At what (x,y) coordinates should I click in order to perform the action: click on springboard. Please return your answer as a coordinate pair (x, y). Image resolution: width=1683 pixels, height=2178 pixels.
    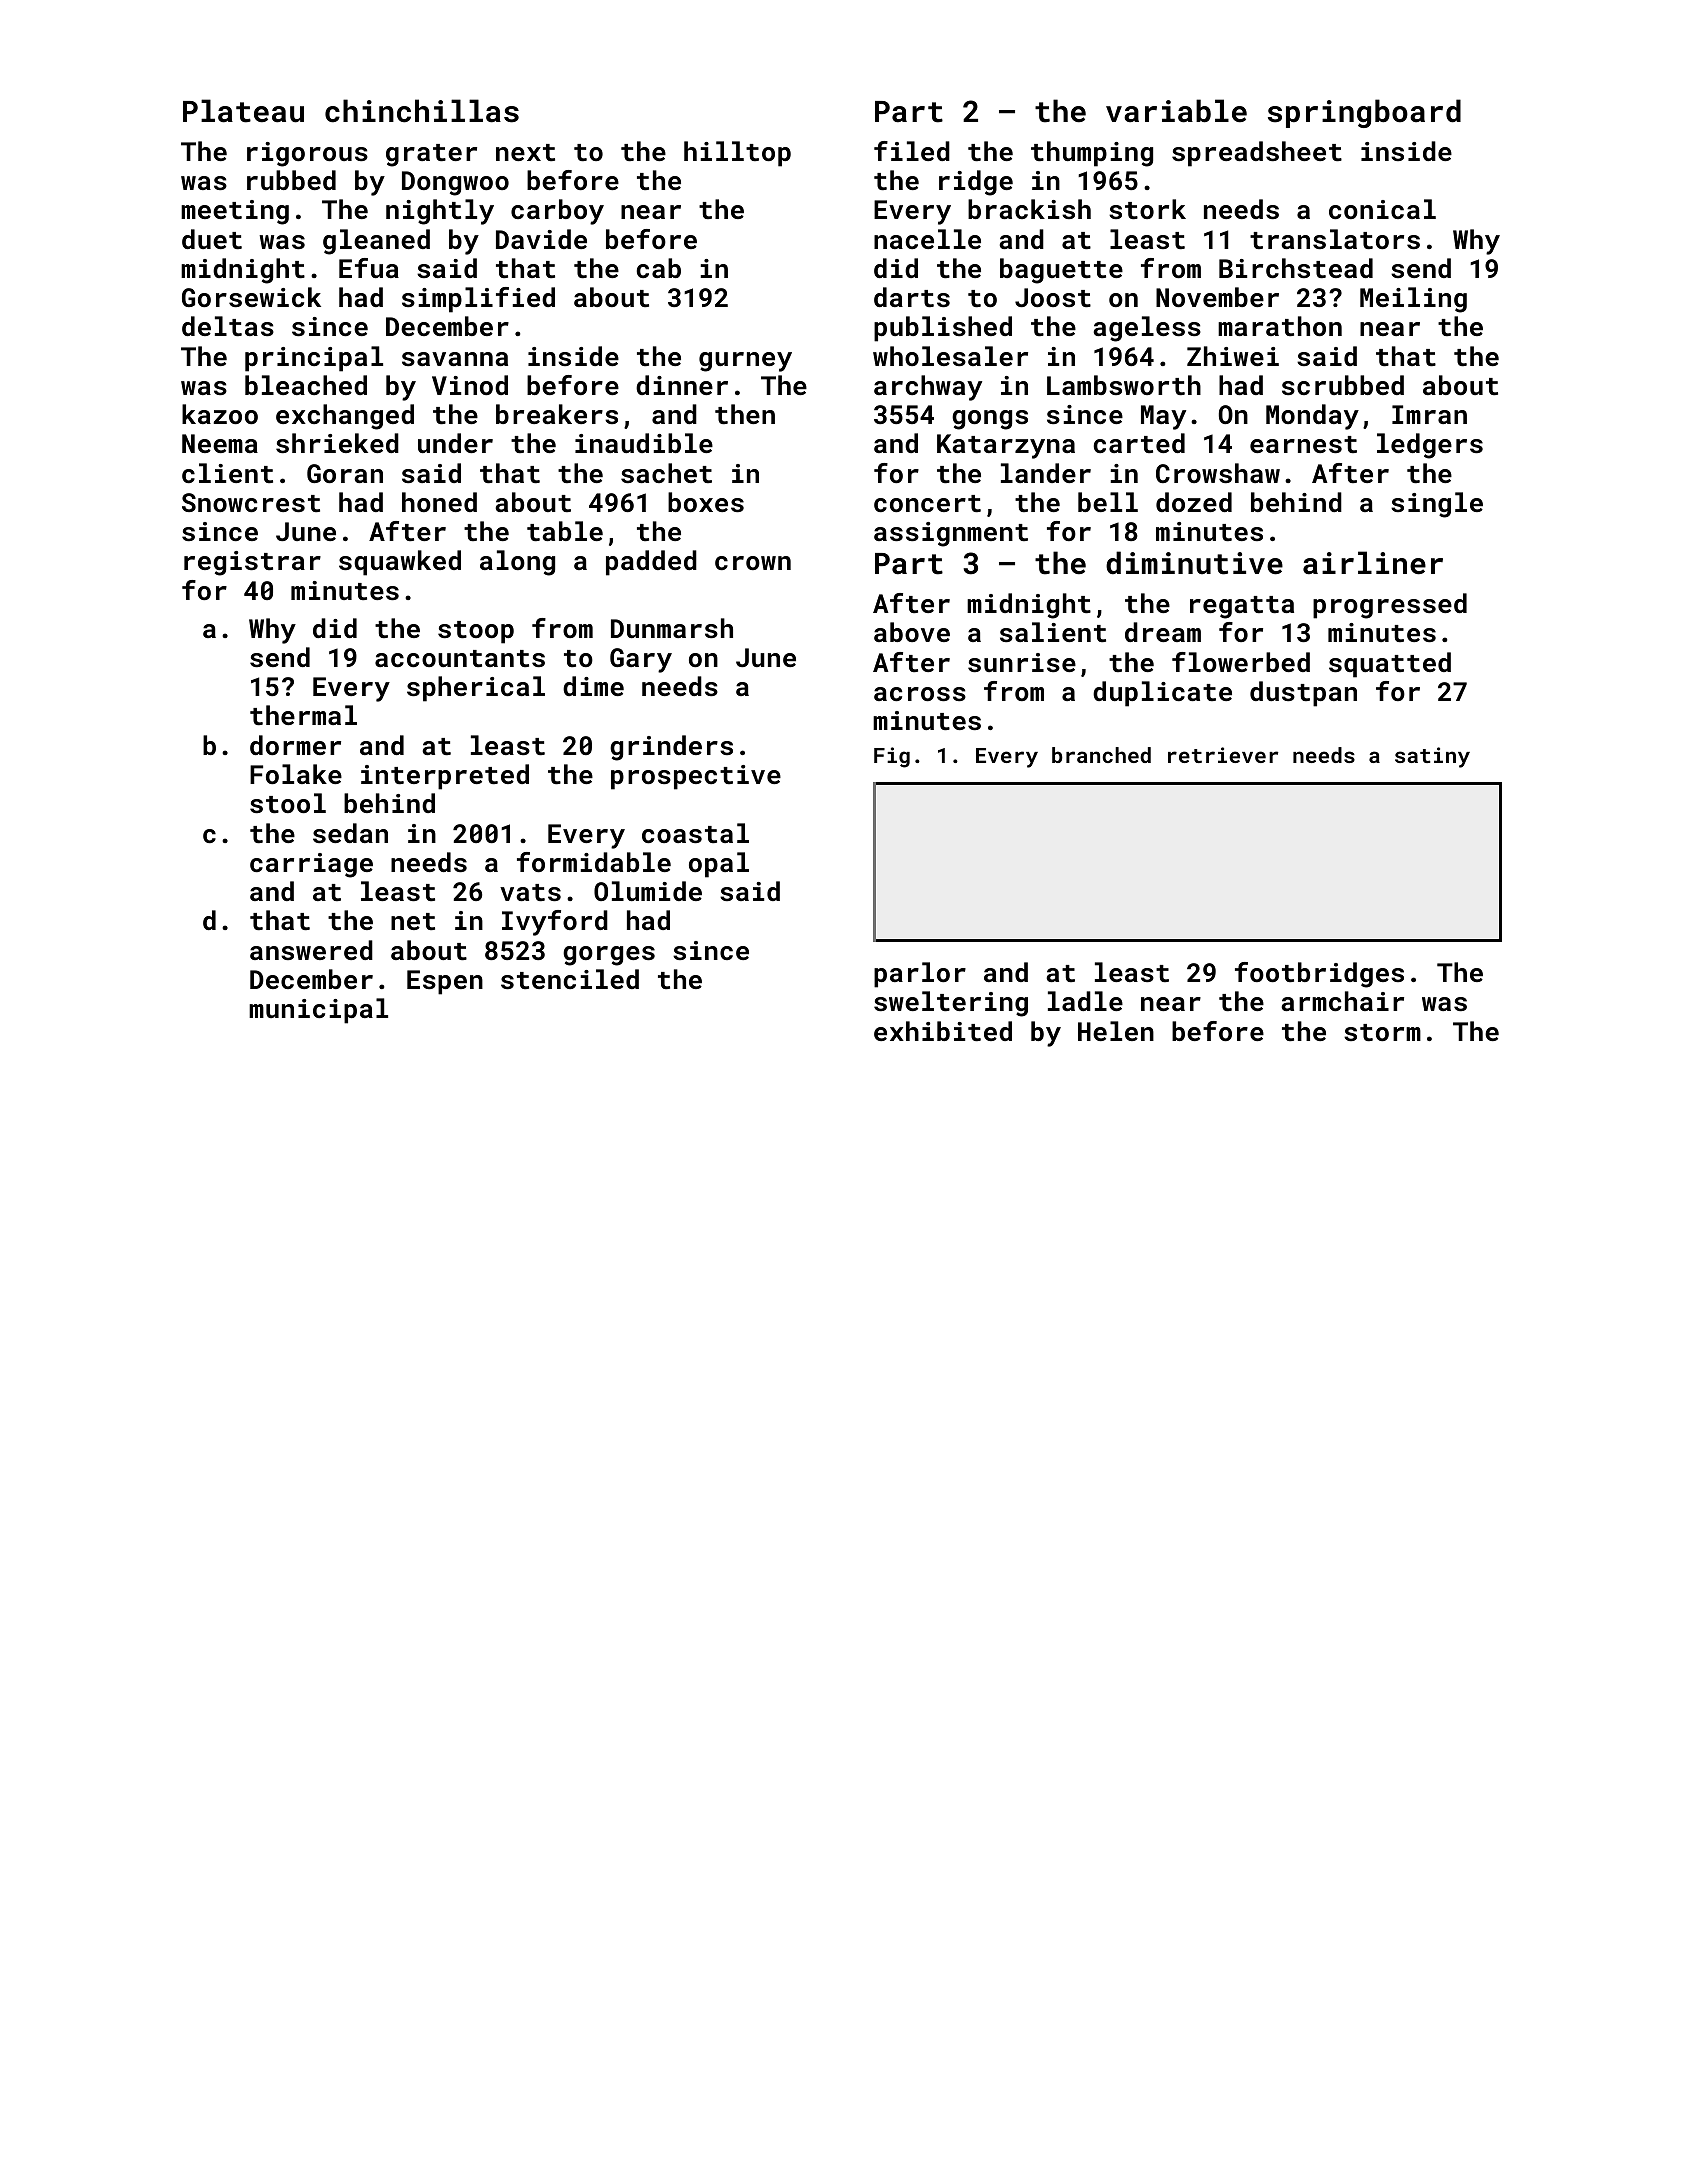
    Looking at the image, I should click on (1364, 113).
